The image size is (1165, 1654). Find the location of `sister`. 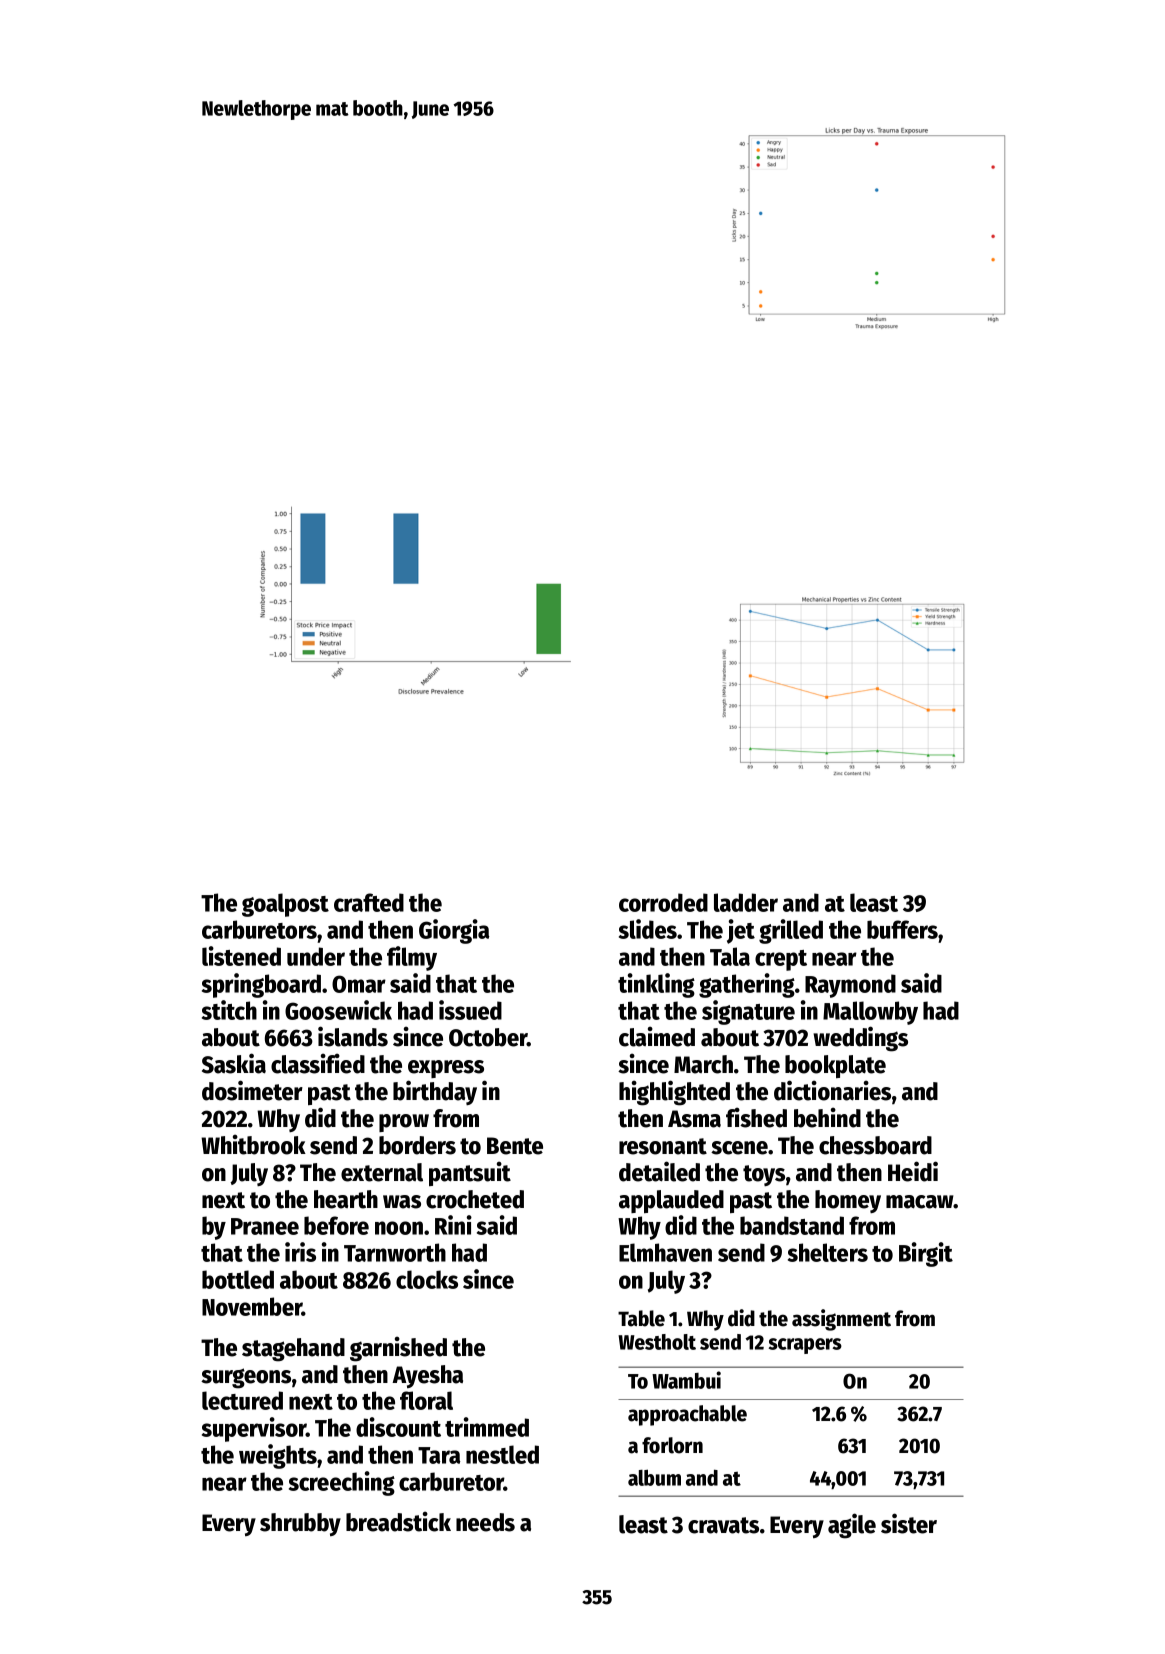

sister is located at coordinates (909, 1523).
